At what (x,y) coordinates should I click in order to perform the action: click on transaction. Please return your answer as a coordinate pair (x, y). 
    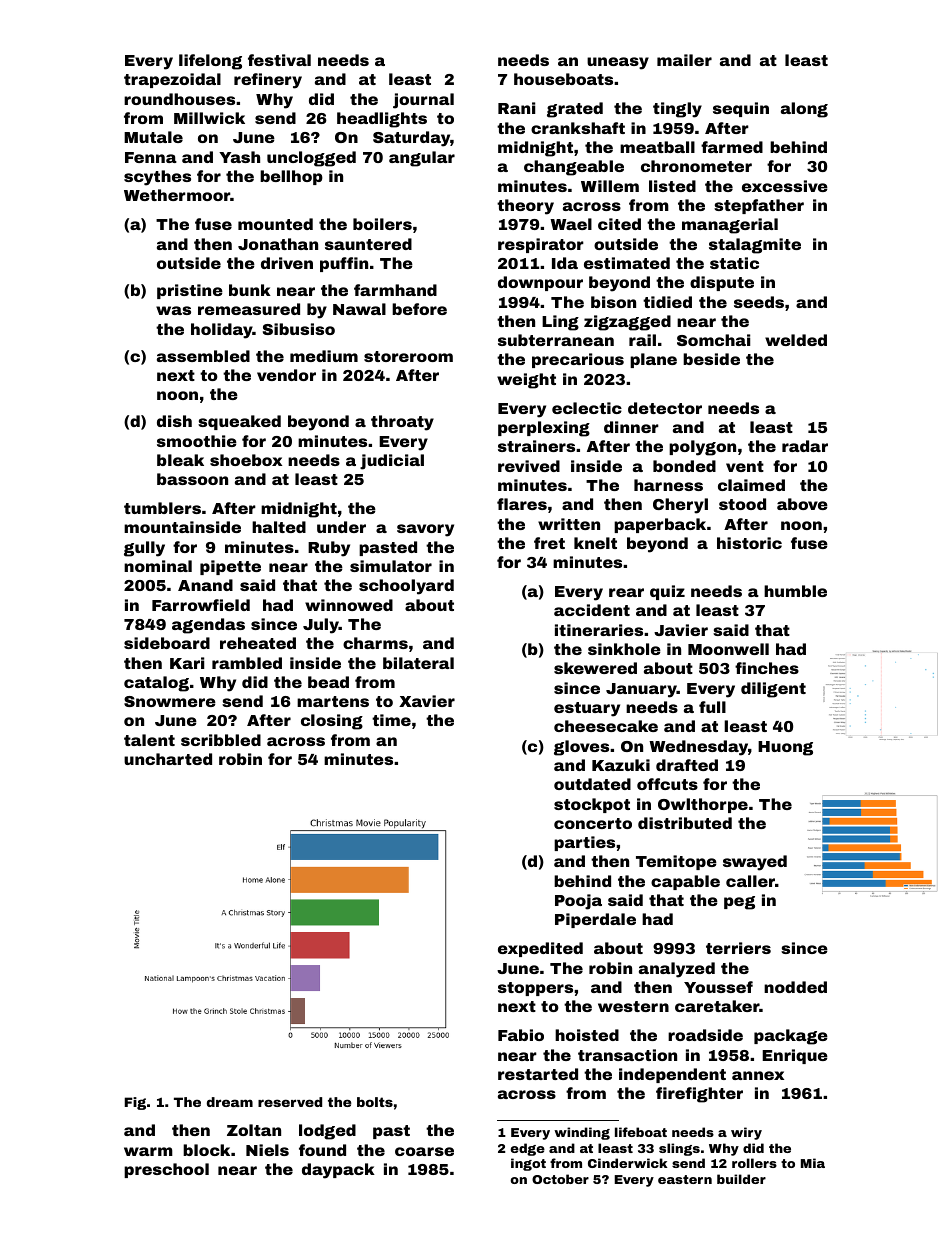
    Looking at the image, I should click on (627, 1055).
